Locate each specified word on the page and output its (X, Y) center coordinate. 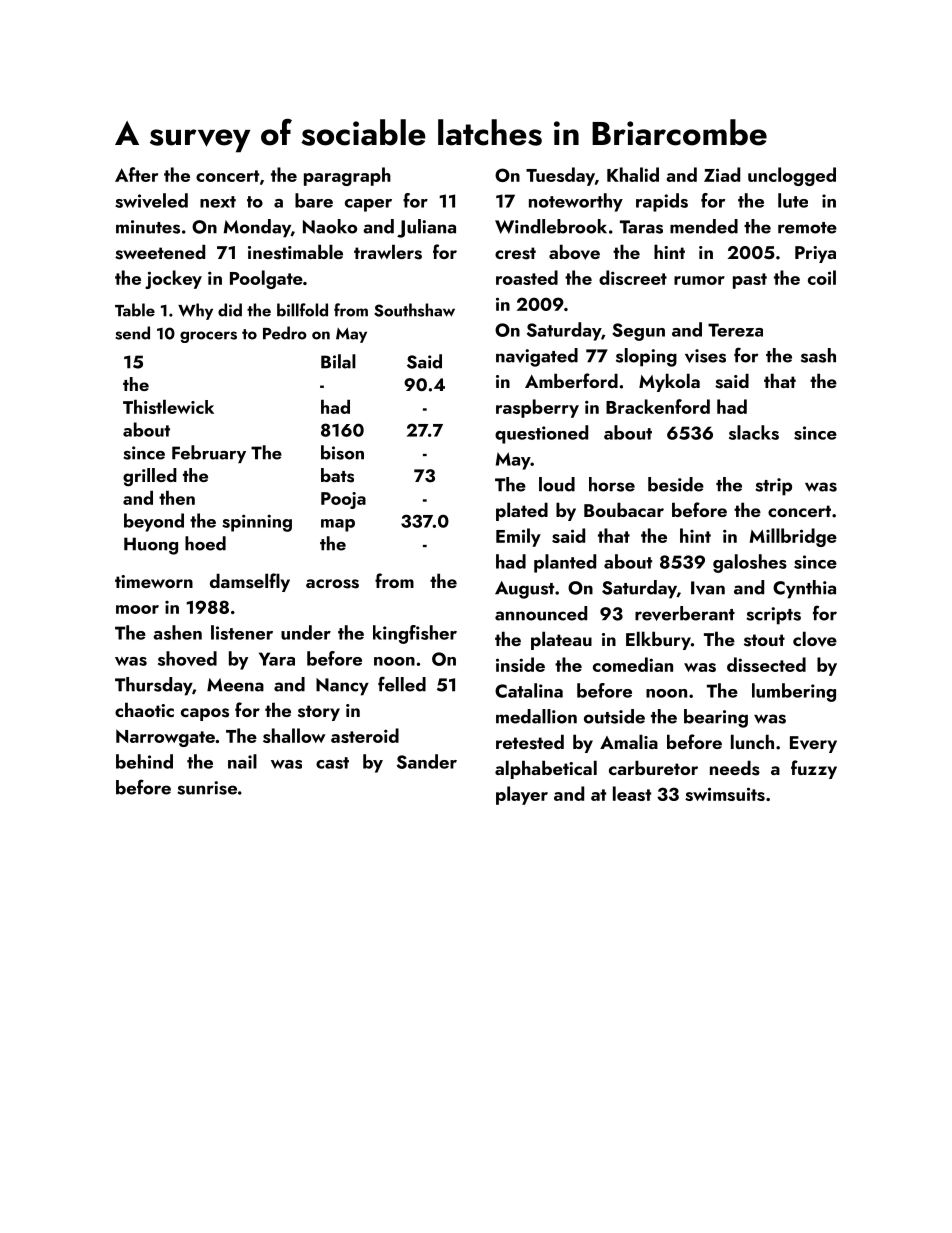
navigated (537, 357)
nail (242, 761)
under (306, 632)
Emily (518, 537)
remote (807, 228)
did (230, 310)
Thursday (153, 686)
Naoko (330, 226)
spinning (257, 523)
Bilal (338, 361)
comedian (633, 664)
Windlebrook (551, 226)
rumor (699, 280)
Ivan (708, 588)
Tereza (735, 330)
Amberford (571, 380)
